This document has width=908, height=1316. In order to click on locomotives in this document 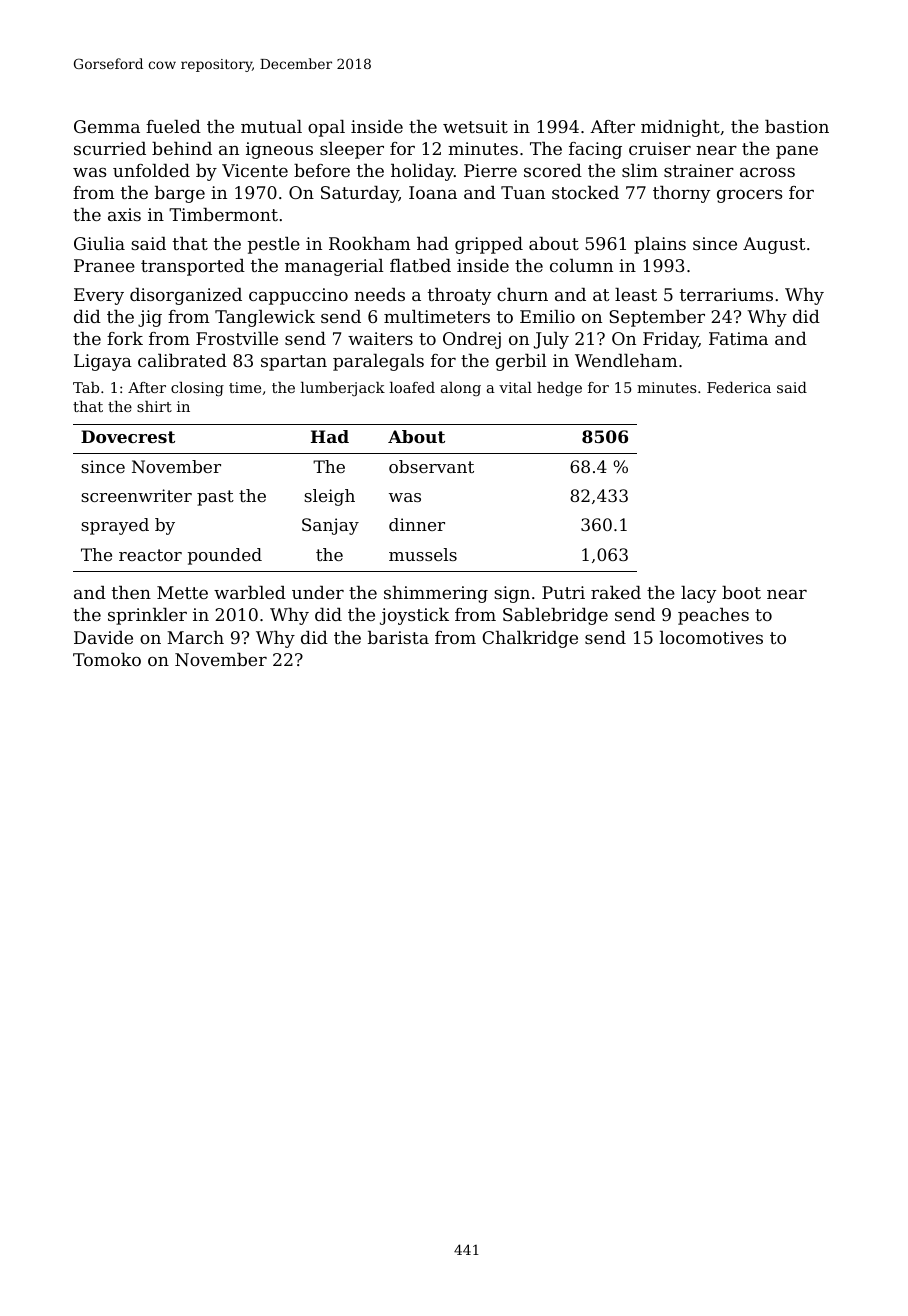, I will do `click(711, 637)`.
